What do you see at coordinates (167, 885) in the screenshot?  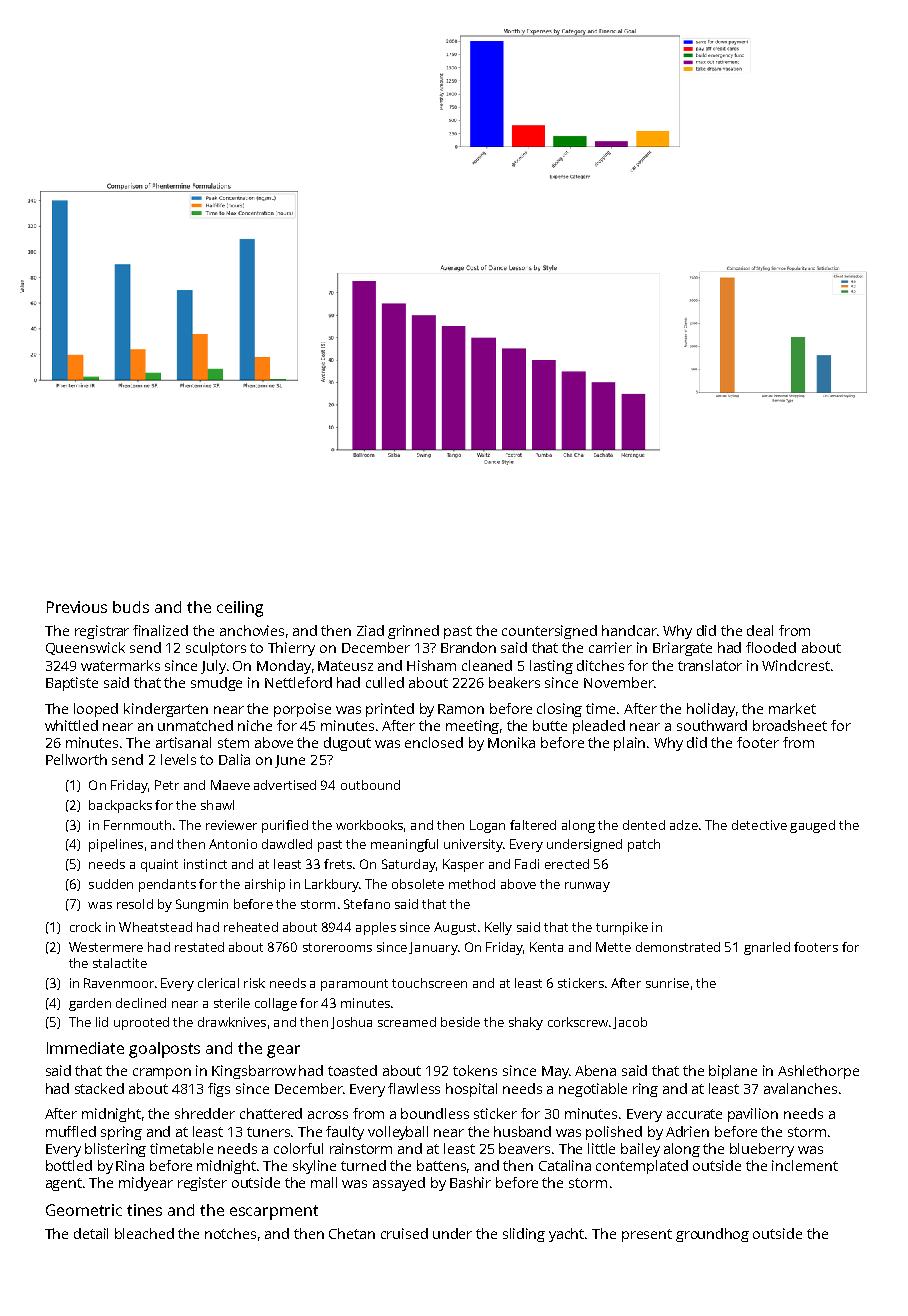 I see `pendants` at bounding box center [167, 885].
